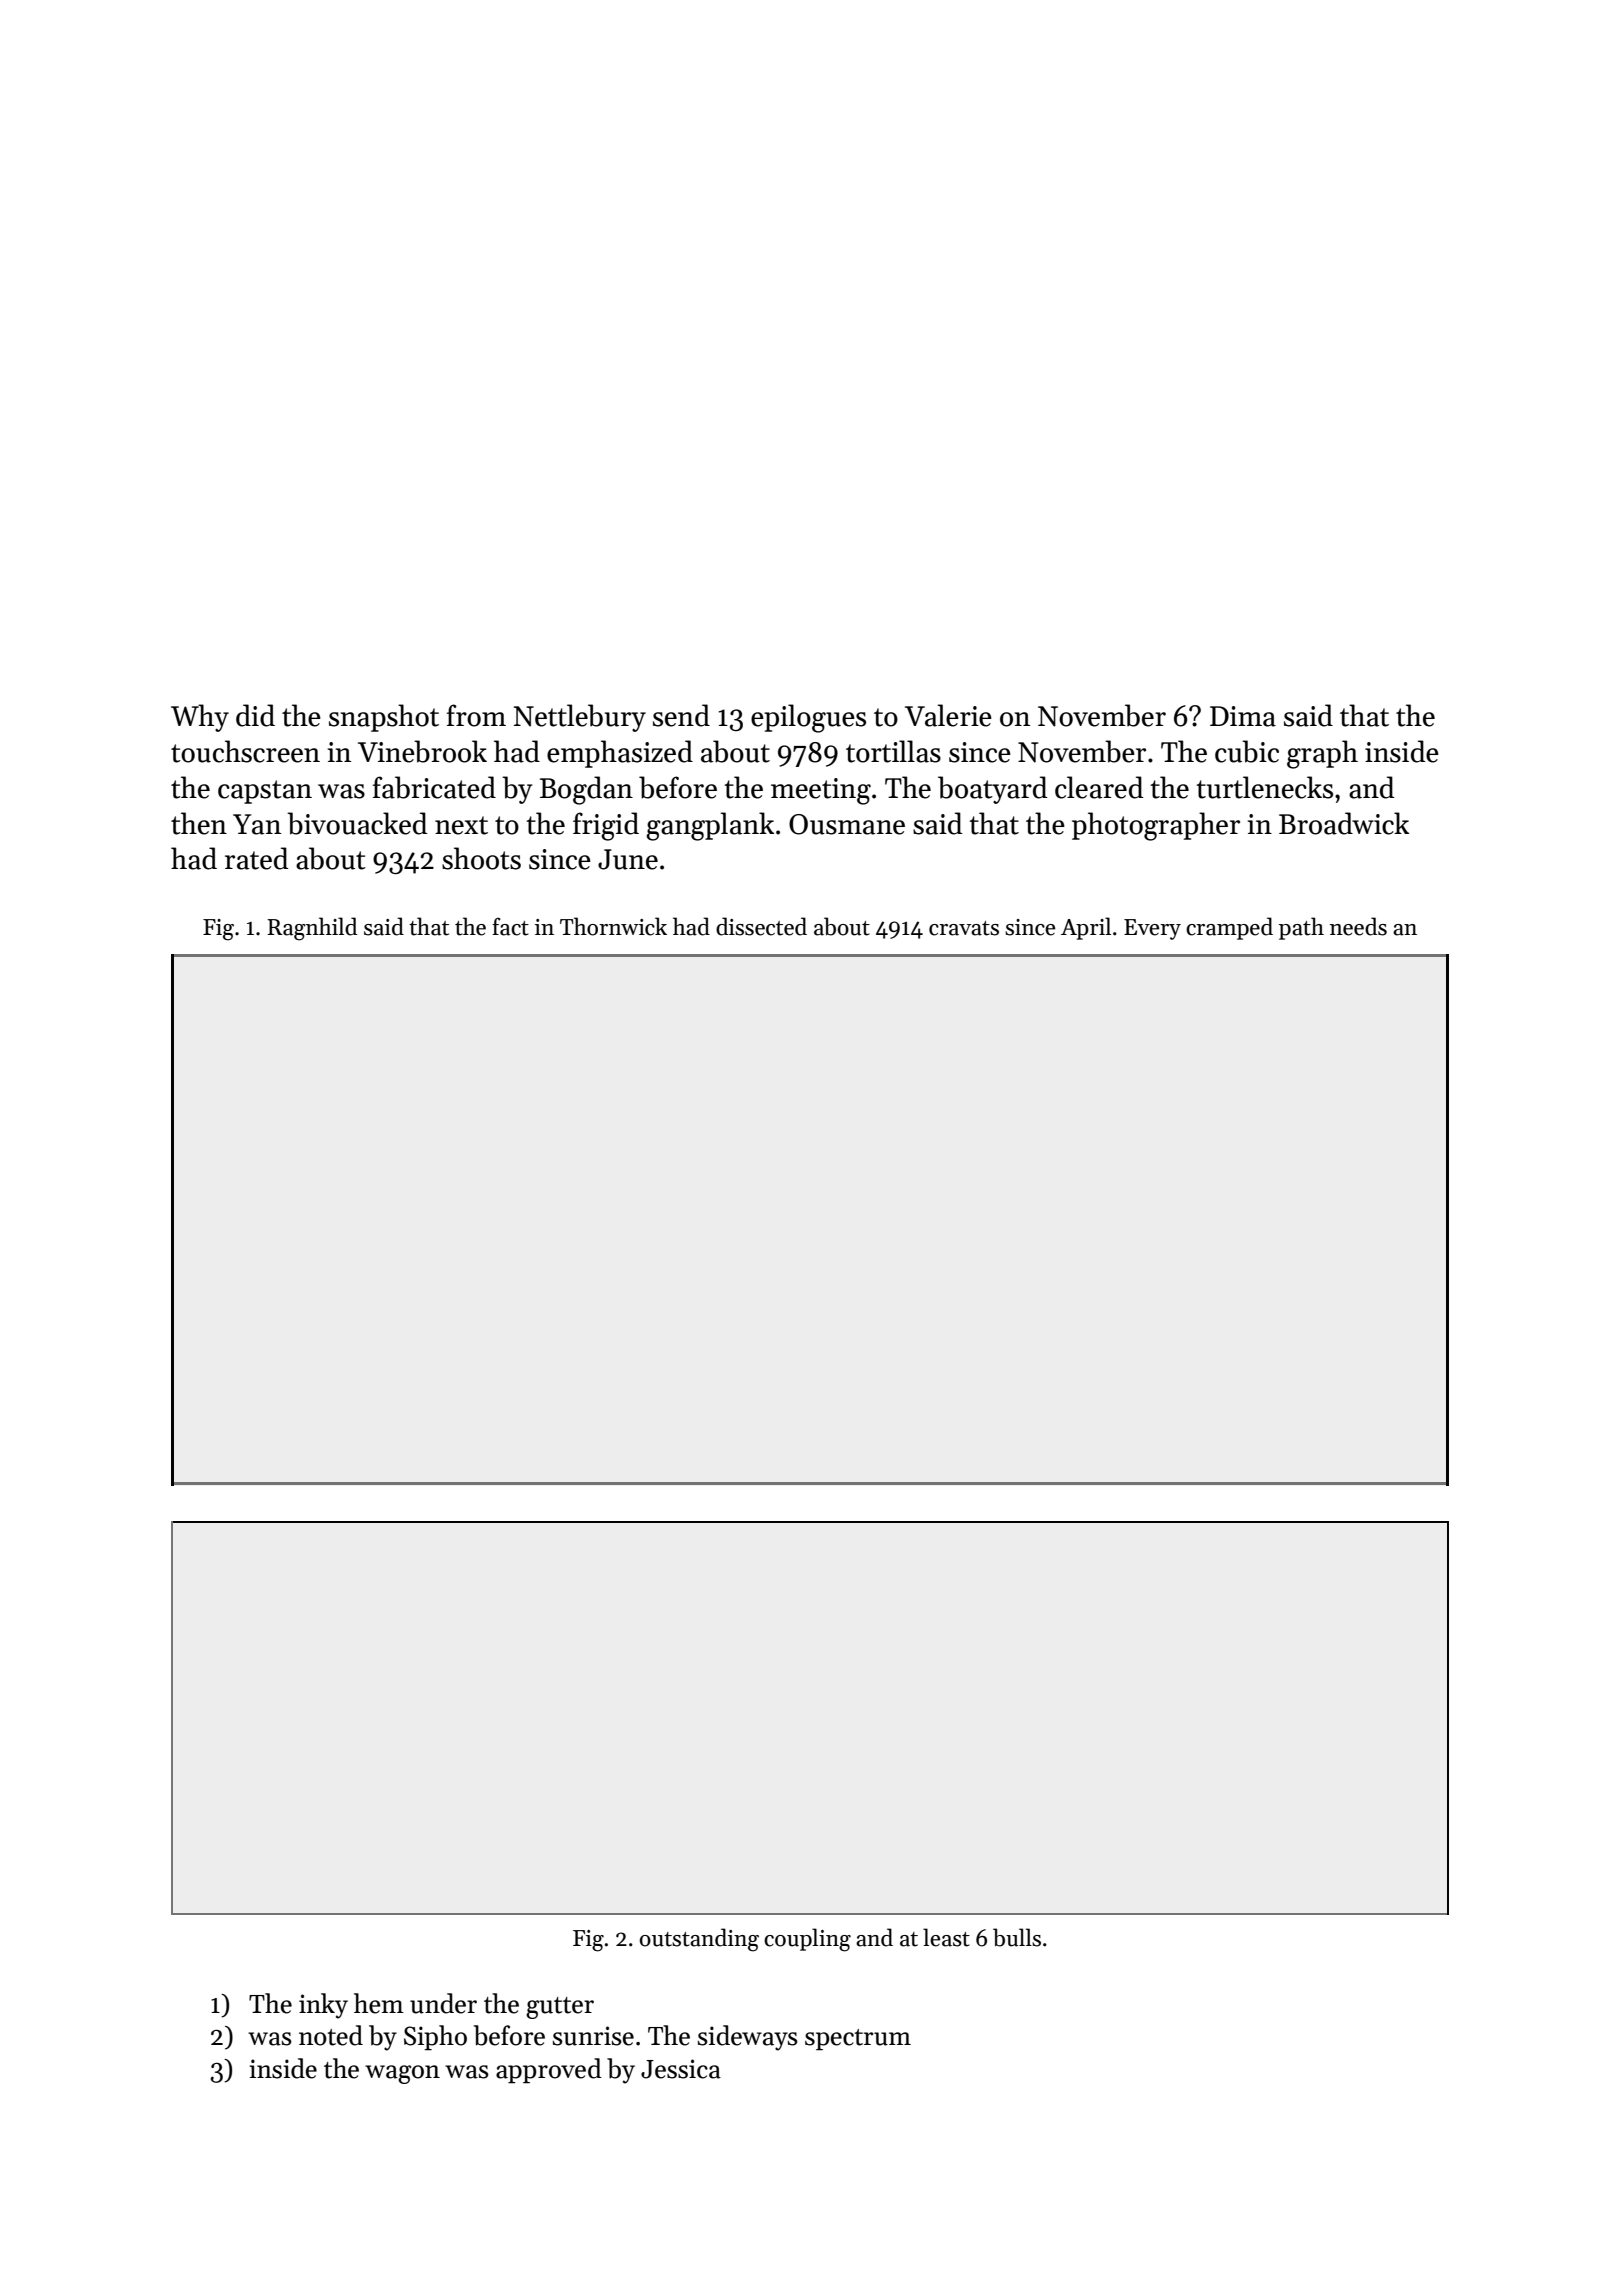  I want to click on outstanding, so click(699, 1940).
